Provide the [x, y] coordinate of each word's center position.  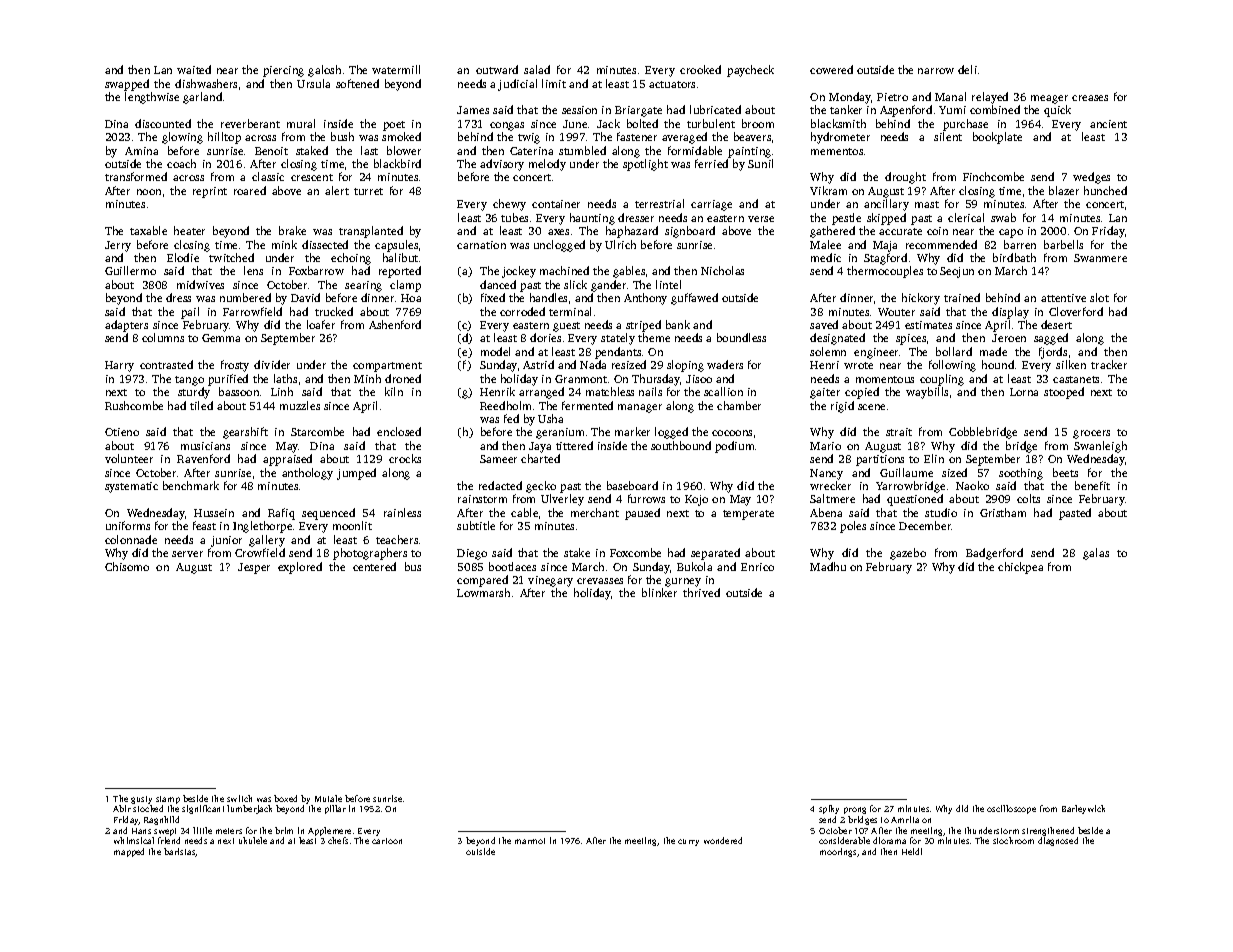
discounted [163, 123]
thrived [701, 592]
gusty [141, 800]
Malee [825, 244]
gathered [832, 232]
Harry [119, 366]
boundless [741, 337]
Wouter [896, 312]
